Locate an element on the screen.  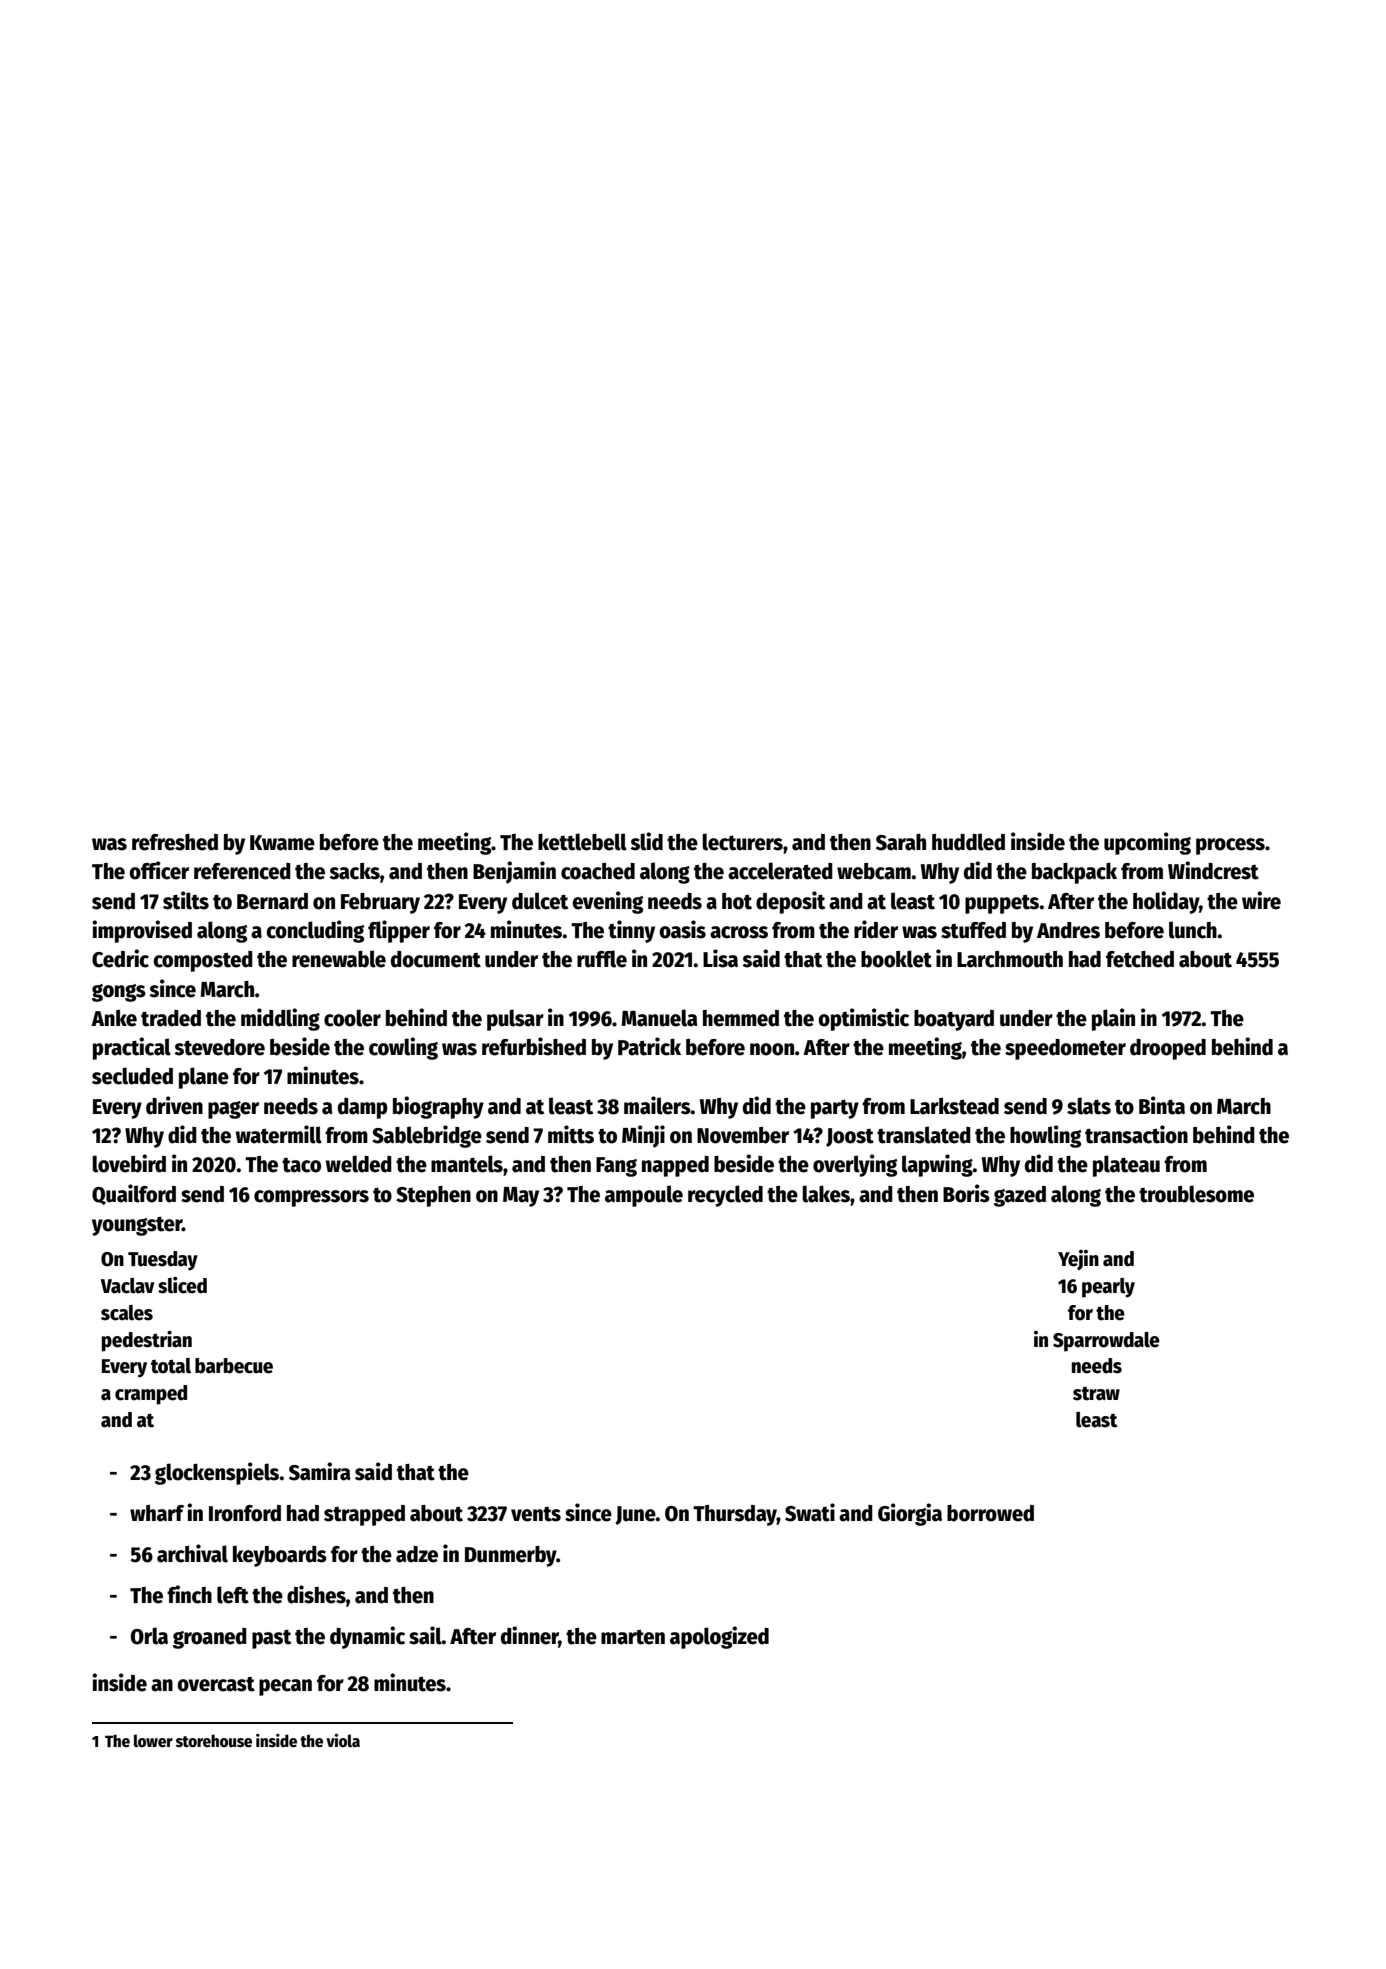
lunch is located at coordinates (1193, 930).
